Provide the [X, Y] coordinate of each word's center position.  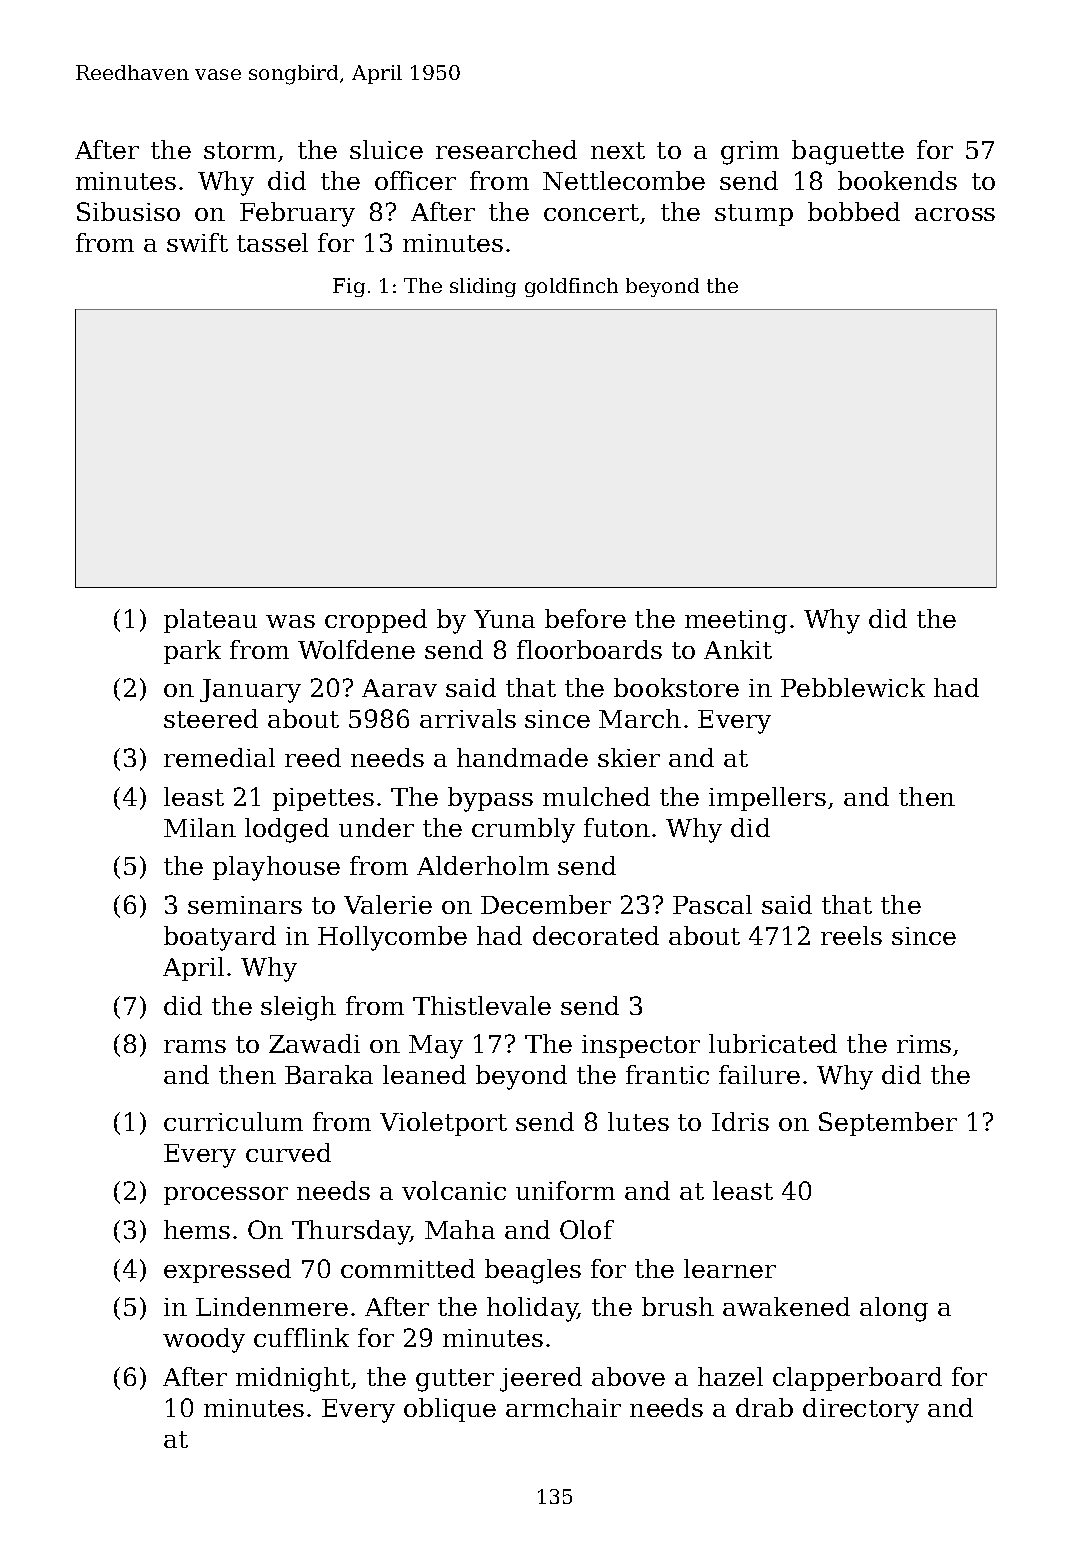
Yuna [504, 619]
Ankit [738, 649]
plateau [210, 621]
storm [240, 150]
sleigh [298, 1008]
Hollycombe [392, 938]
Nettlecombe [624, 180]
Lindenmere [272, 1306]
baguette [848, 152]
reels [851, 935]
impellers [767, 799]
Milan [200, 827]
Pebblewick [853, 687]
